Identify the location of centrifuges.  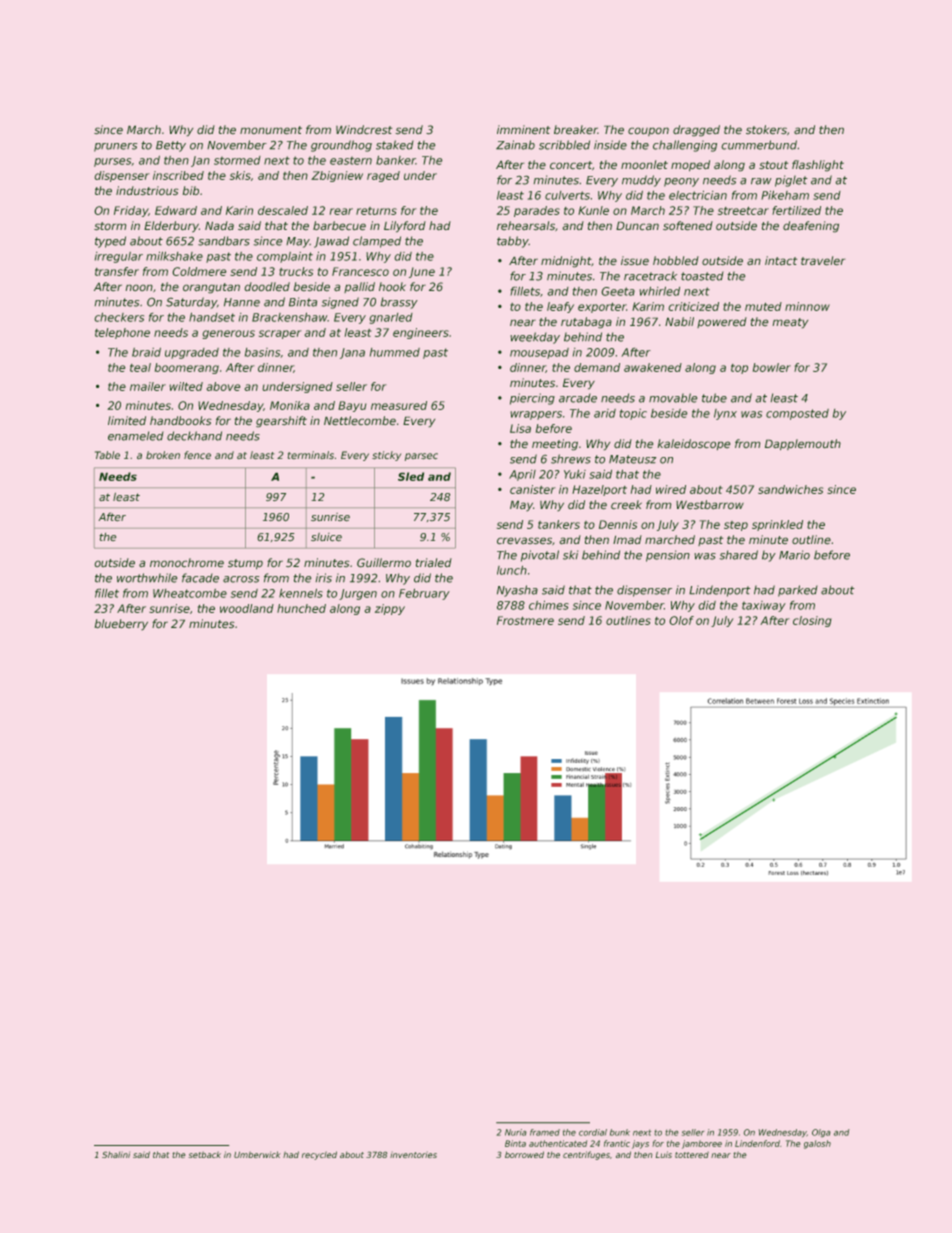
(586, 1155).
